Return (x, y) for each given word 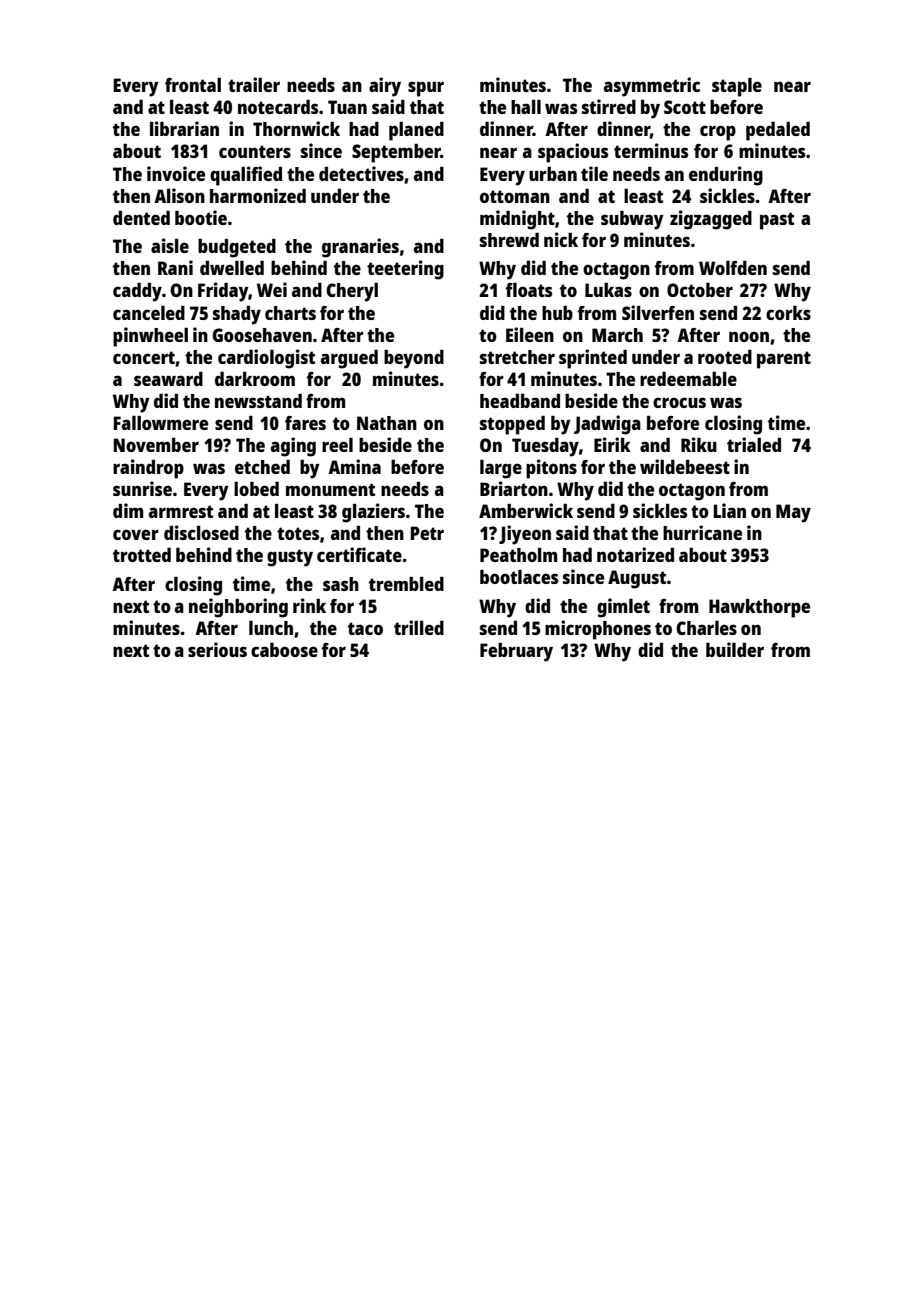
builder (735, 649)
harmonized (258, 195)
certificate (359, 554)
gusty (290, 558)
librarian (184, 128)
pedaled (778, 131)
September (396, 153)
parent (784, 360)
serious (217, 649)
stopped (512, 425)
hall (526, 107)
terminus (651, 150)
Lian (730, 510)
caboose (284, 650)
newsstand (258, 401)
